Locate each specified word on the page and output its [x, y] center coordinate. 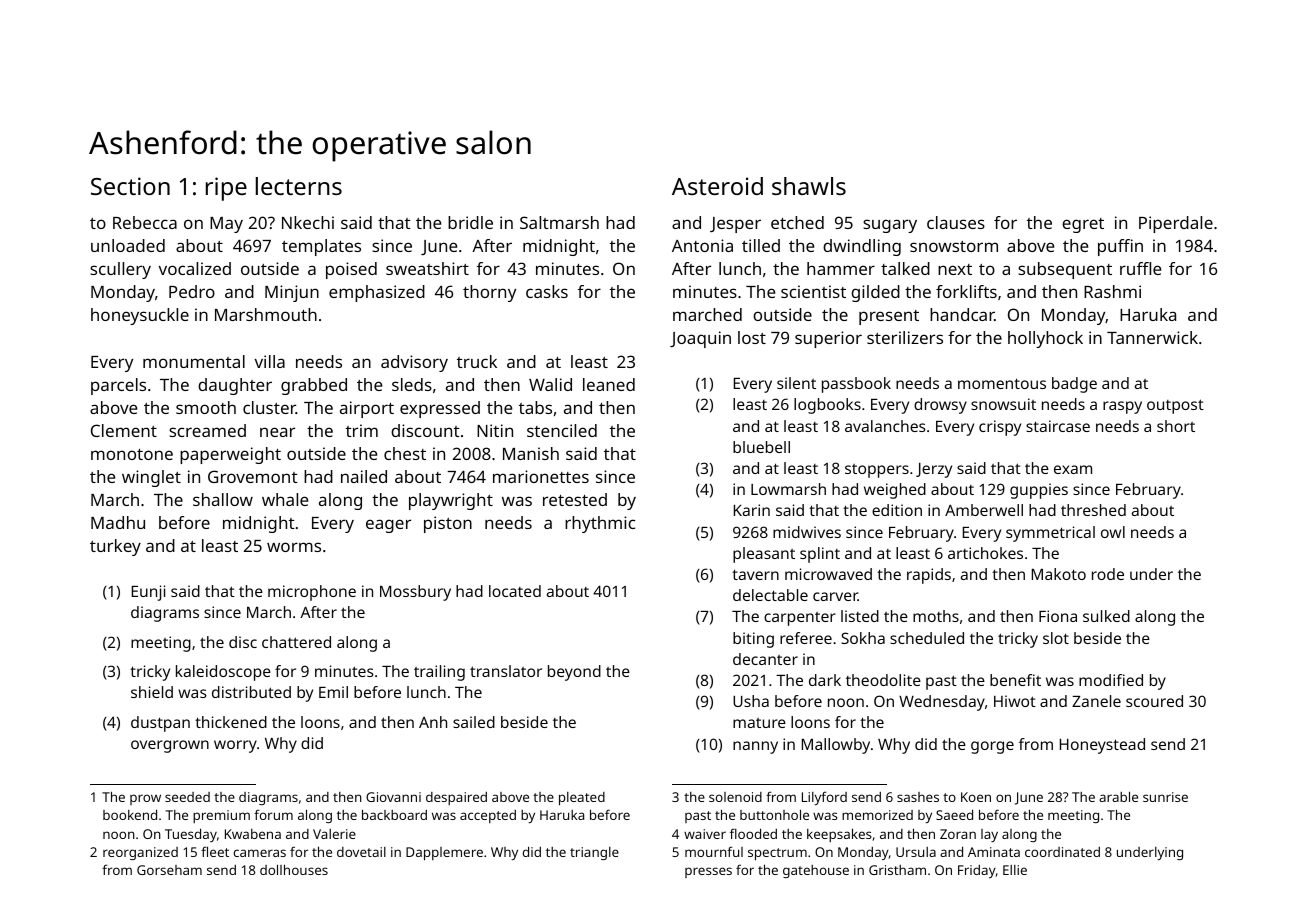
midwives [807, 532]
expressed [440, 409]
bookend [130, 814]
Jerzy [934, 470]
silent [796, 383]
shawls [809, 186]
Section [130, 186]
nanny [755, 747]
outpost [1175, 406]
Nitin [495, 430]
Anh [433, 722]
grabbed [314, 386]
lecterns [299, 186]
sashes [918, 797]
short [1176, 426]
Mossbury [415, 593]
